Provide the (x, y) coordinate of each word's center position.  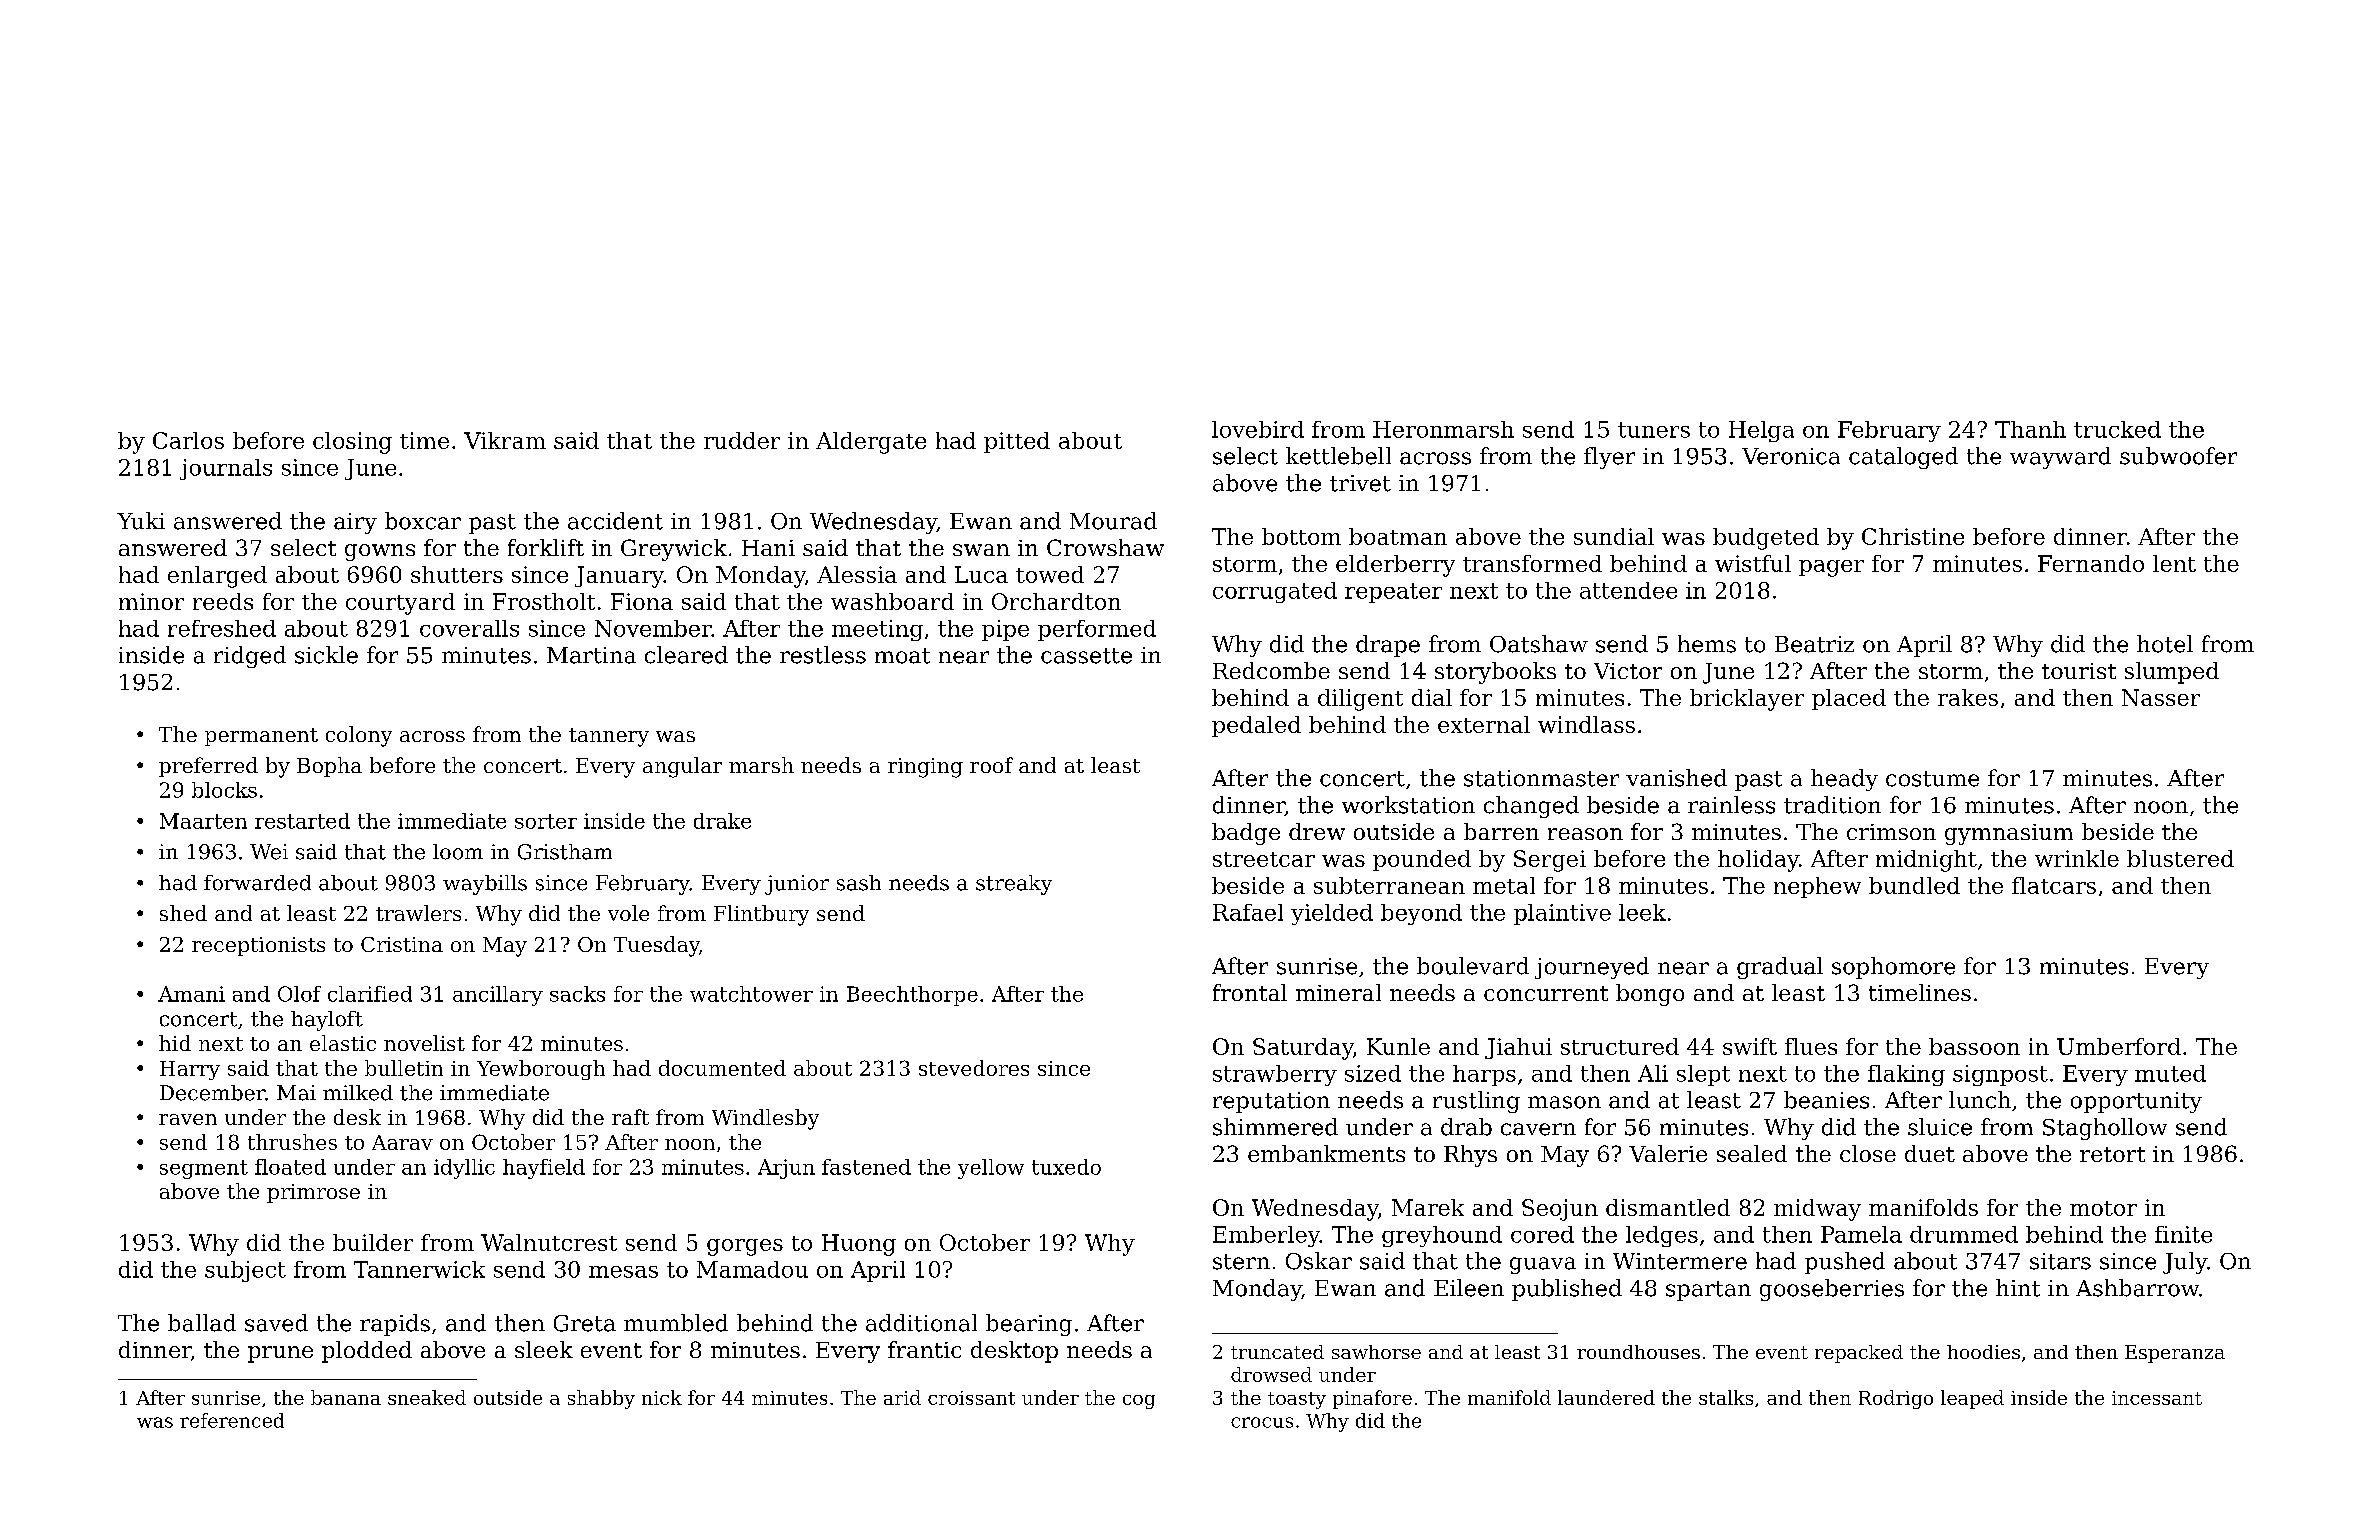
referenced (232, 1420)
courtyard (400, 604)
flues (1811, 1046)
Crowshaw (1105, 547)
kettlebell (1338, 456)
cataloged (1903, 458)
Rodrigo (1896, 1399)
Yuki (141, 521)
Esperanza (2175, 1354)
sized (1373, 1073)
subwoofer (2178, 456)
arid (902, 1397)
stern (1241, 1262)
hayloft (327, 1021)
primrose (313, 1193)
